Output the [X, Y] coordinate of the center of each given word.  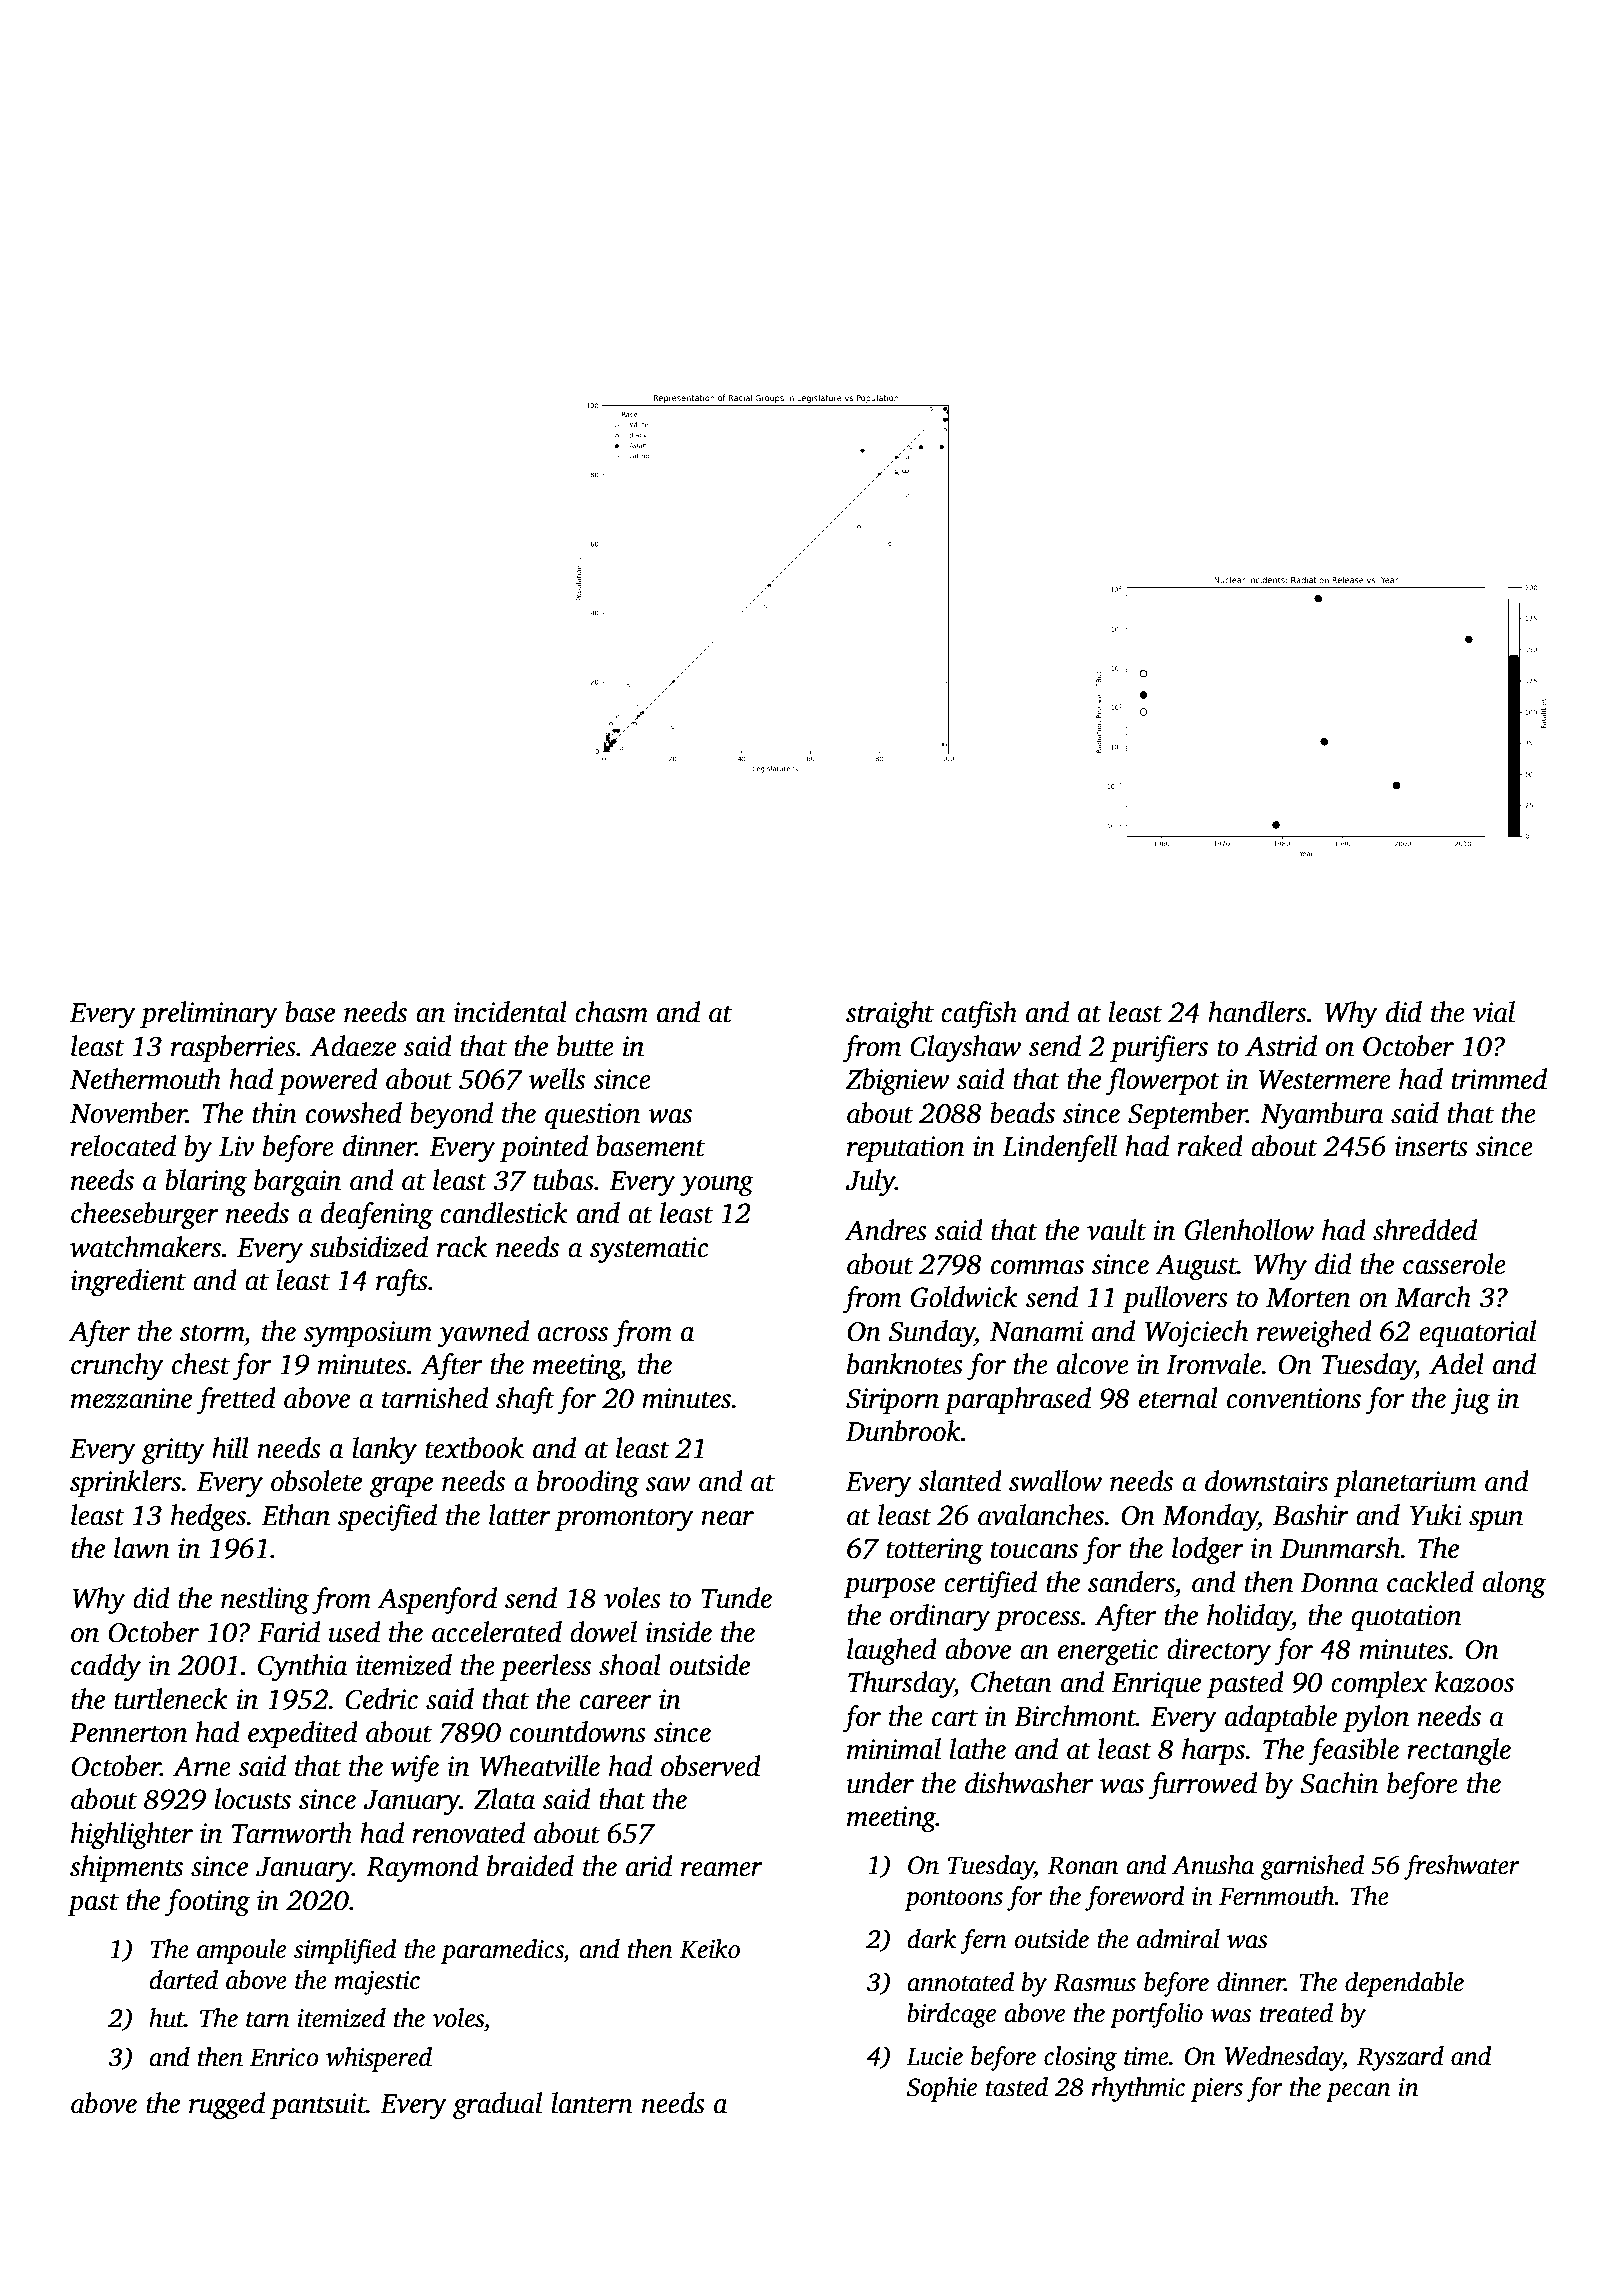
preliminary [209, 1015]
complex [1379, 1684]
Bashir [1311, 1515]
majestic [377, 1983]
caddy [106, 1668]
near [727, 1518]
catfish [979, 1015]
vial [1494, 1012]
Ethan [296, 1515]
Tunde [736, 1598]
